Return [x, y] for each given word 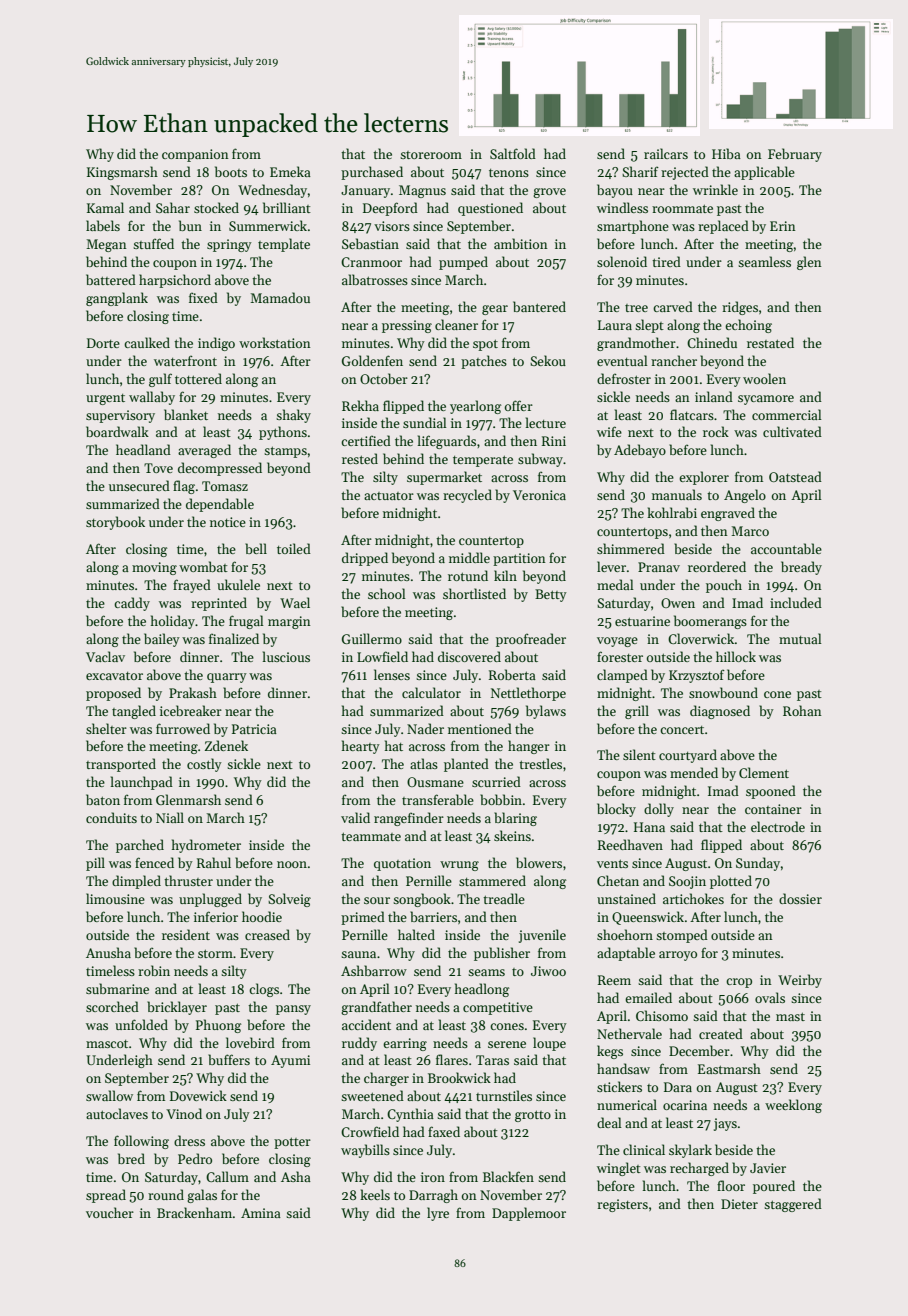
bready [801, 568]
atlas [424, 763]
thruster [188, 880]
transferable [438, 799]
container [773, 809]
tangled [134, 712]
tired [666, 261]
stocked [216, 207]
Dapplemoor [529, 1214]
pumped [463, 263]
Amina [261, 1213]
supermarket [444, 478]
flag [184, 487]
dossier [800, 898]
